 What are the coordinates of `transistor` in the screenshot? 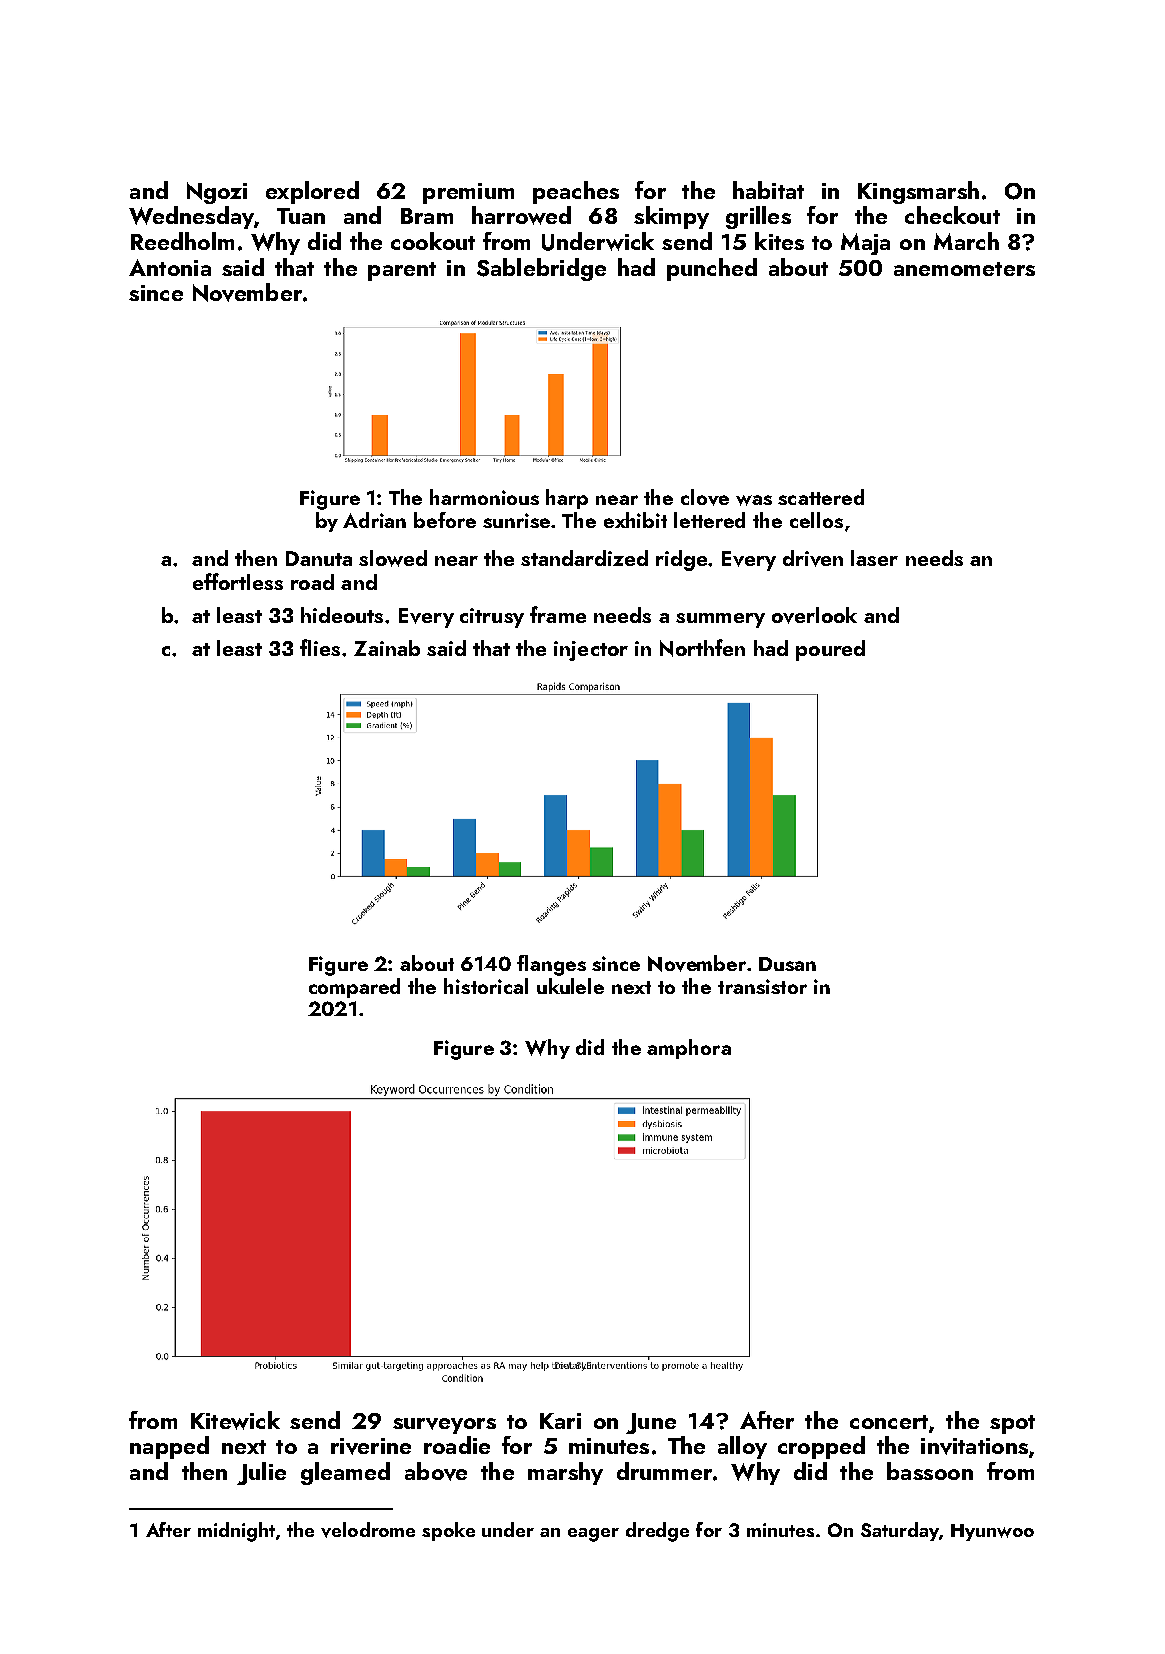 It's located at (762, 986).
